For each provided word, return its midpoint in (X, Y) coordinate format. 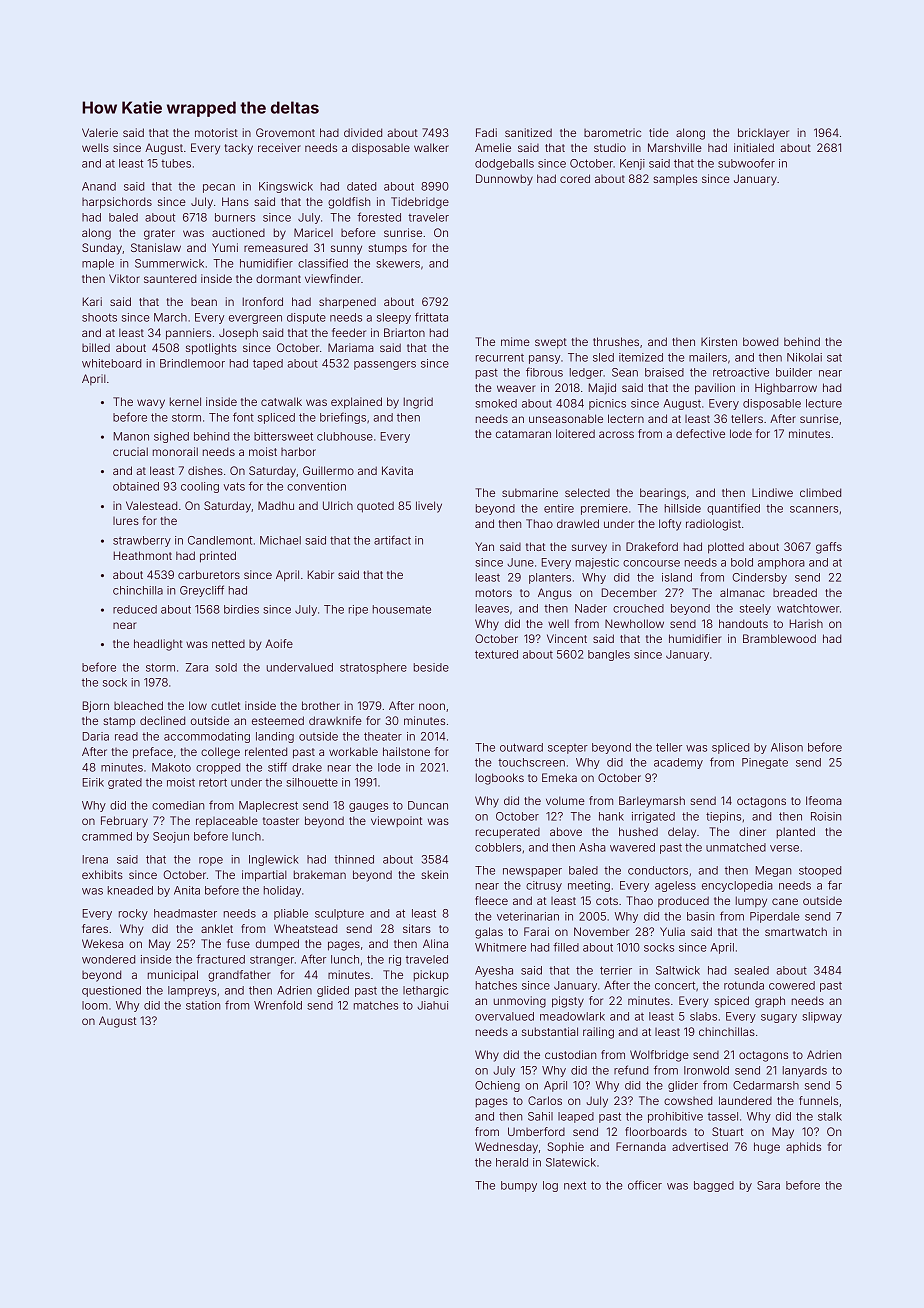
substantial (550, 1031)
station (203, 1005)
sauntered (170, 278)
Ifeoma (824, 800)
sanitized (528, 132)
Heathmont (143, 555)
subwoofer (746, 163)
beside (431, 667)
